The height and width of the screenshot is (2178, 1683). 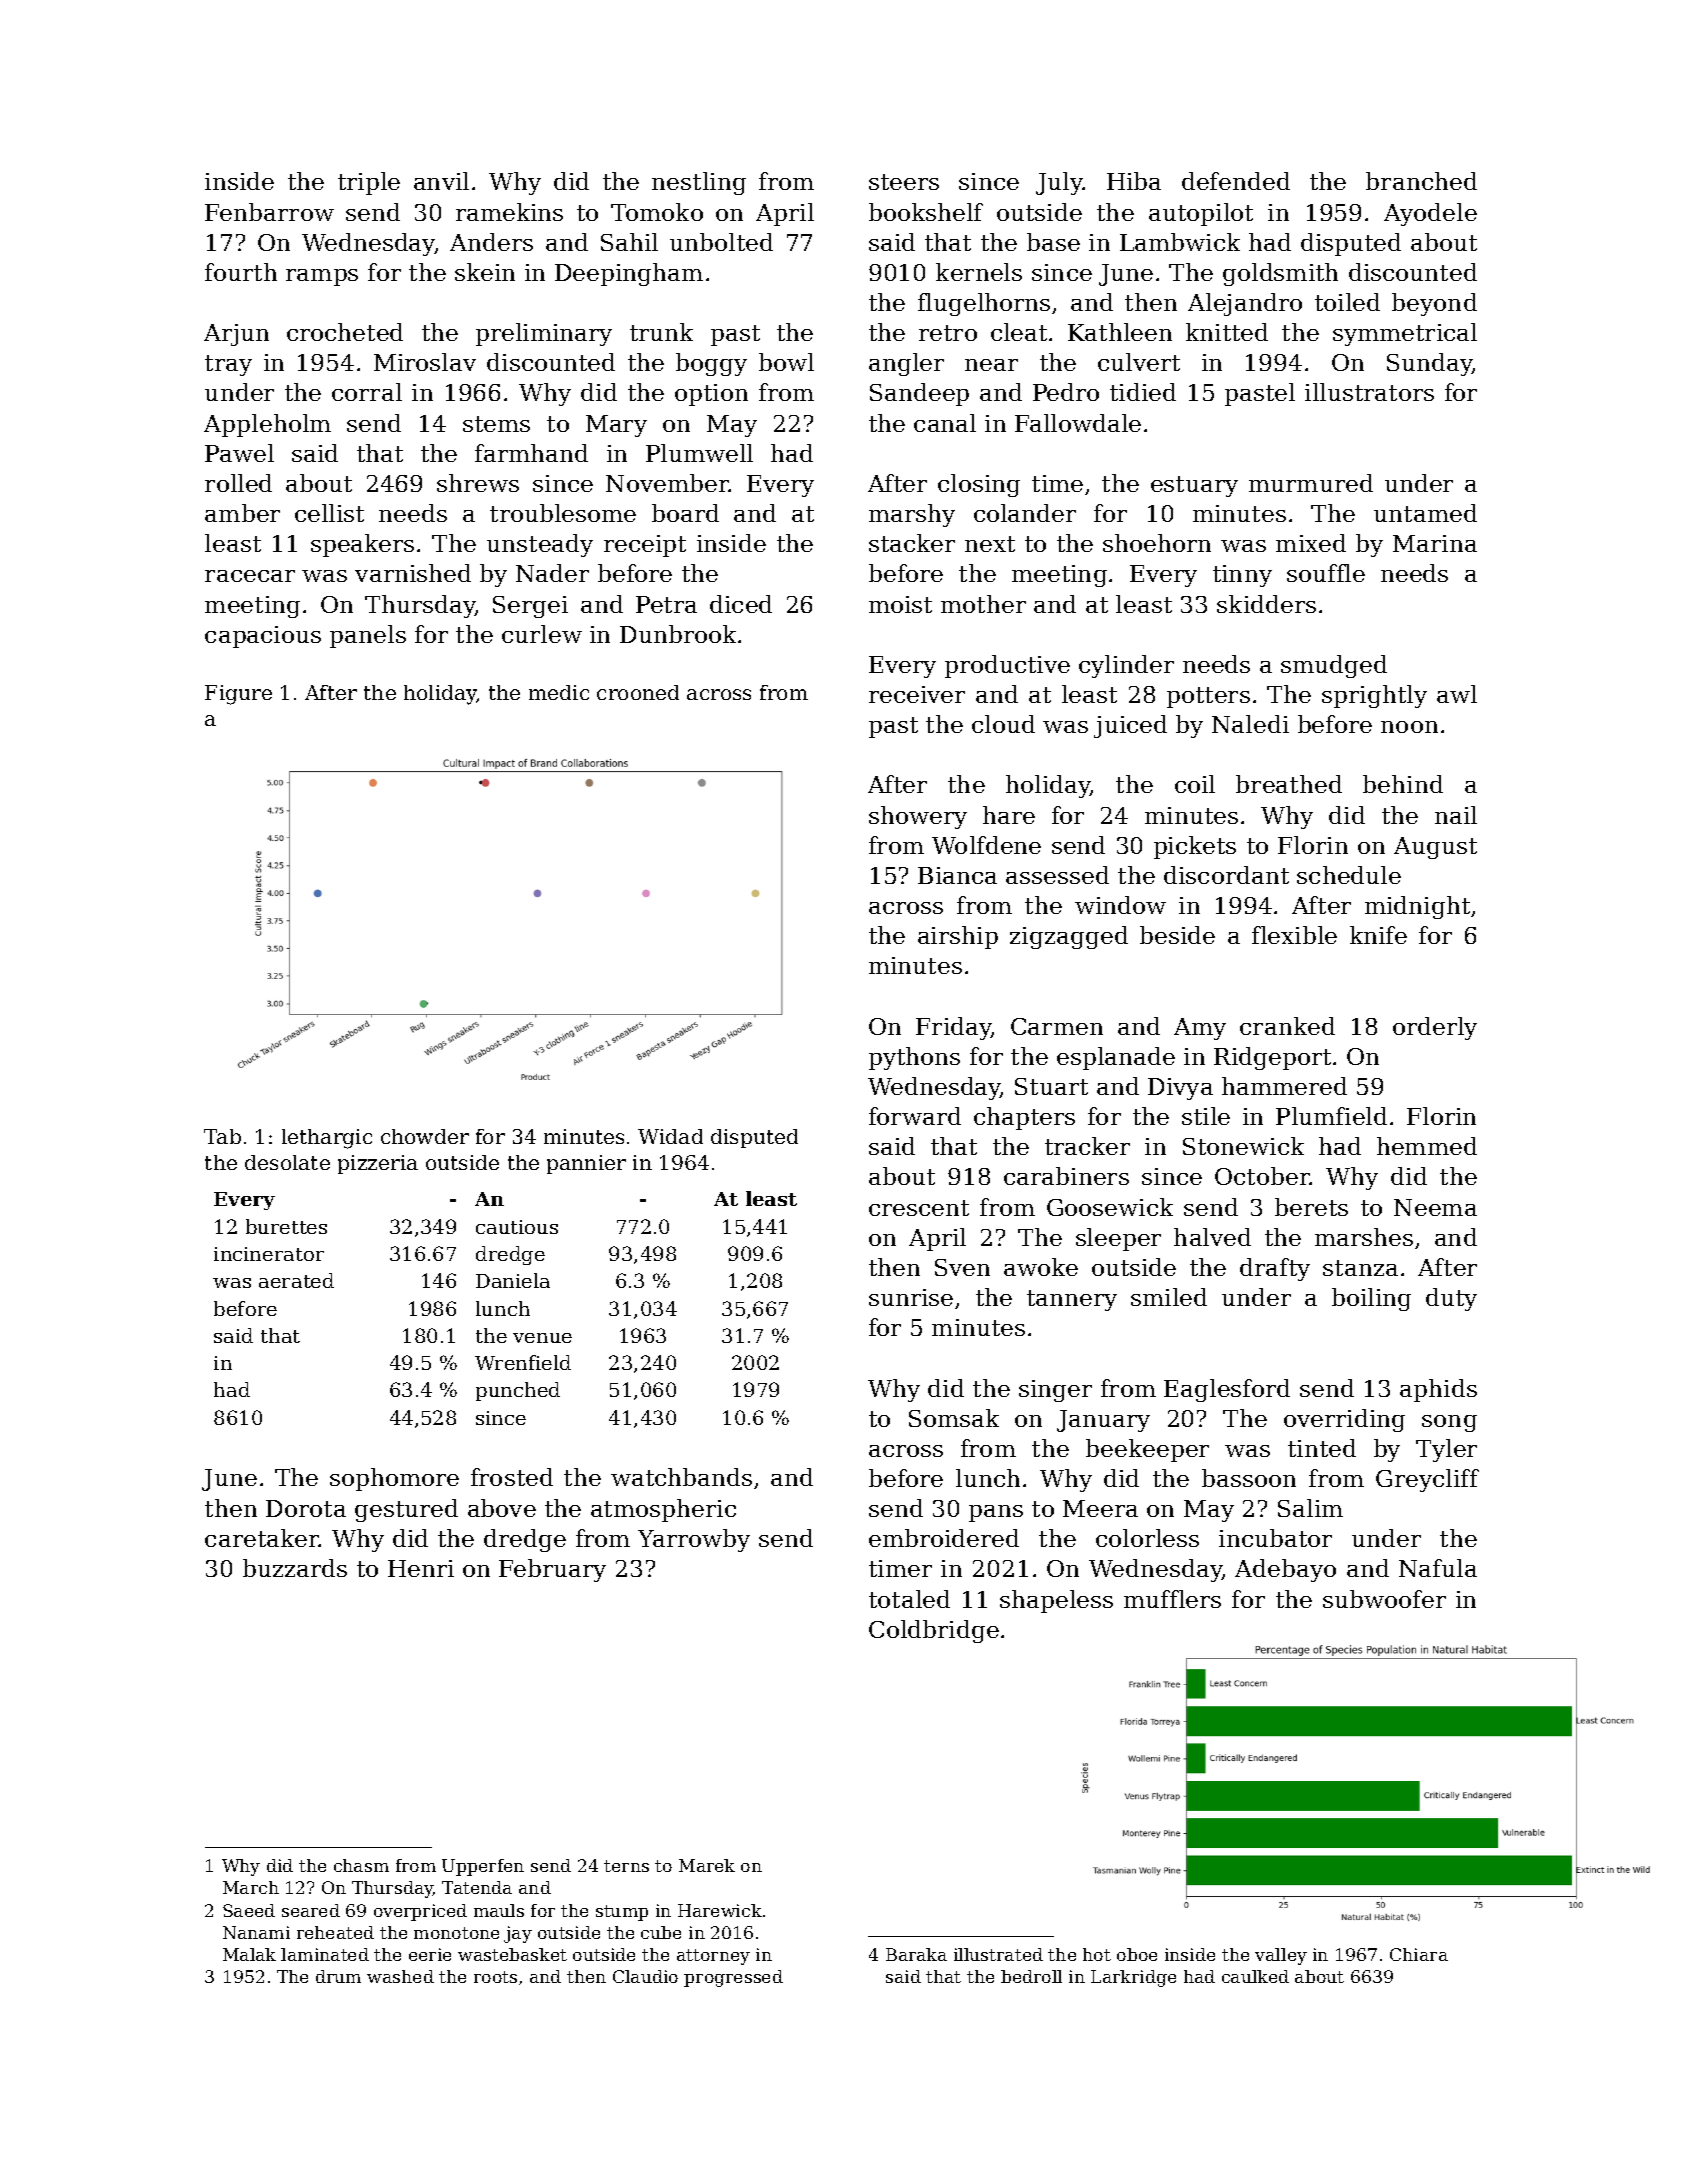 What do you see at coordinates (638, 692) in the screenshot?
I see `crooned` at bounding box center [638, 692].
